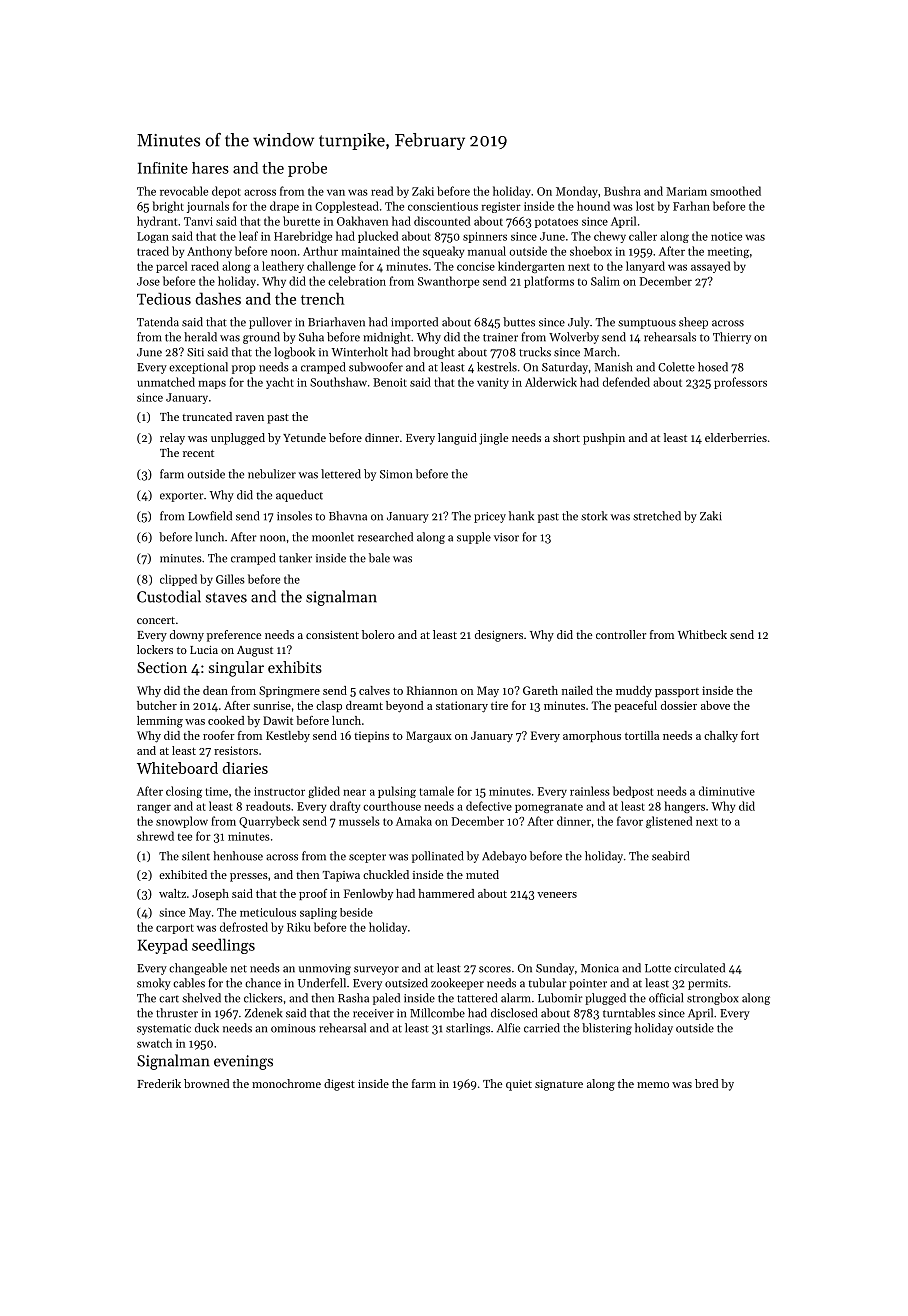 This image has width=908, height=1316. I want to click on Thierry, so click(732, 338).
